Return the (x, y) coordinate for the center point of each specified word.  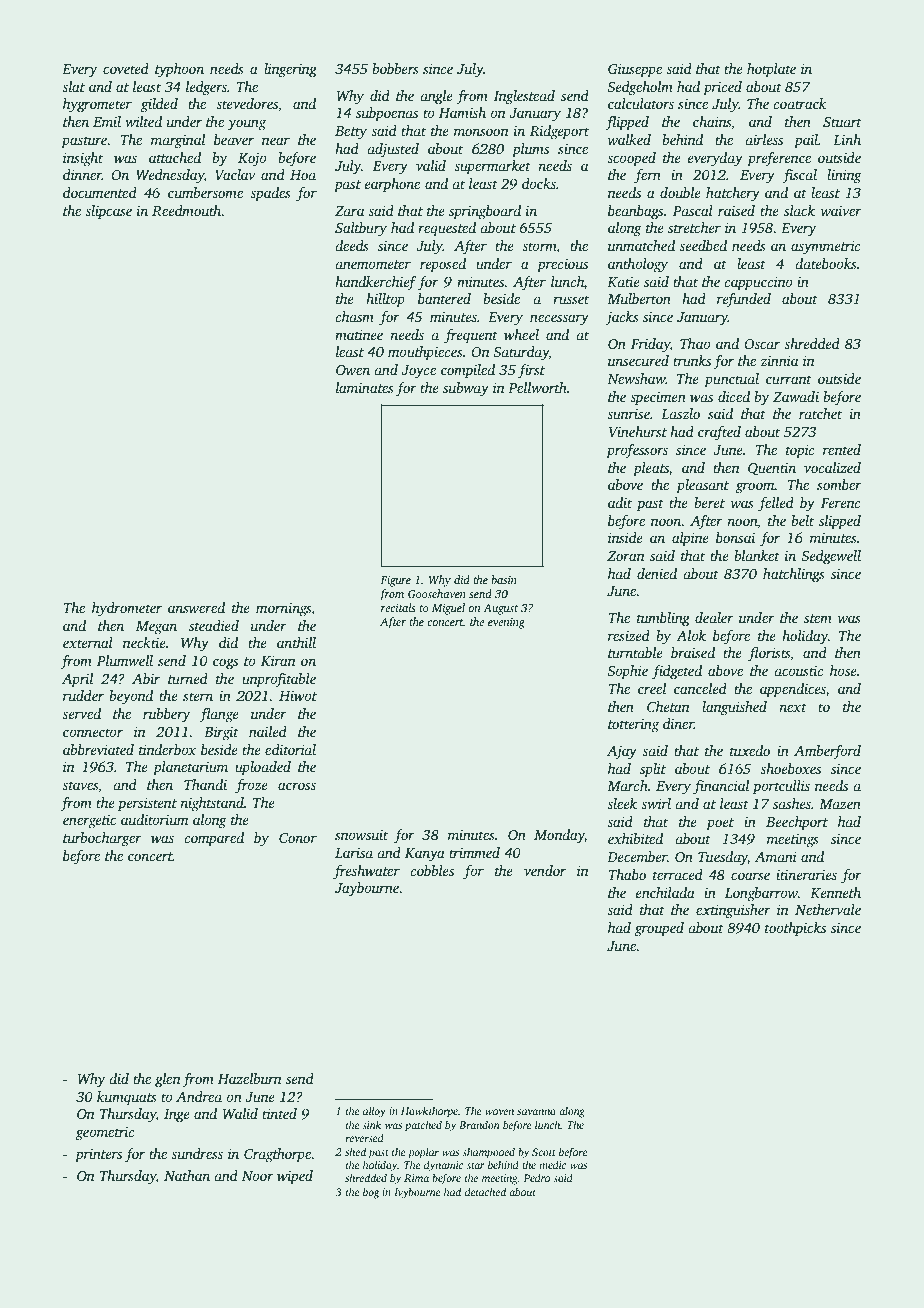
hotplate (771, 70)
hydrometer (127, 609)
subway (466, 389)
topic (800, 451)
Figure (395, 581)
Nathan (187, 1175)
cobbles (432, 870)
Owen (353, 370)
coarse (750, 876)
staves (80, 785)
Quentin (772, 469)
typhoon (179, 70)
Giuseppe (635, 70)
